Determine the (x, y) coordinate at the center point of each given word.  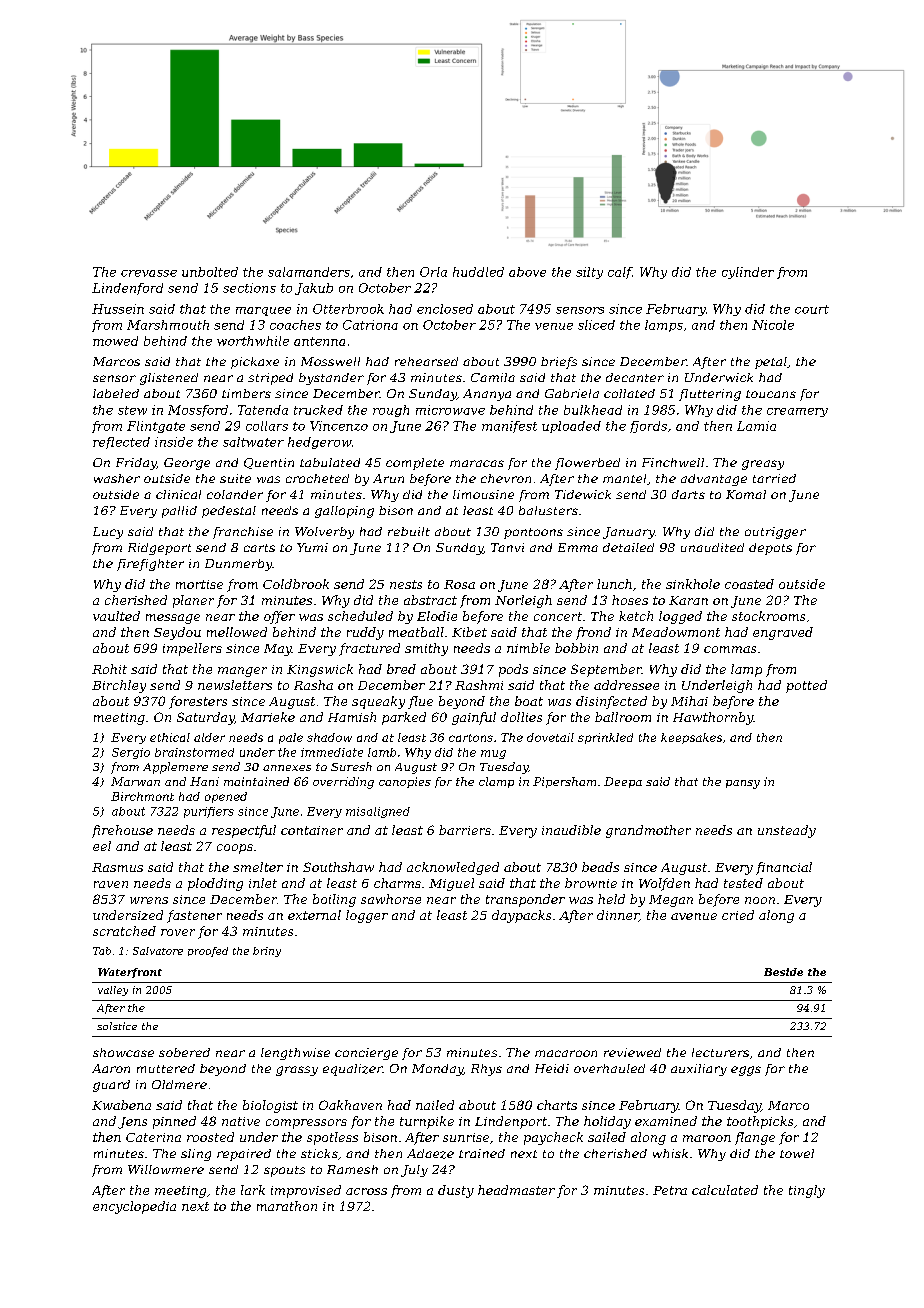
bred (401, 669)
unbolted (210, 272)
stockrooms (768, 616)
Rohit (109, 669)
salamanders (309, 272)
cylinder (748, 273)
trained (482, 1153)
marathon (287, 1206)
